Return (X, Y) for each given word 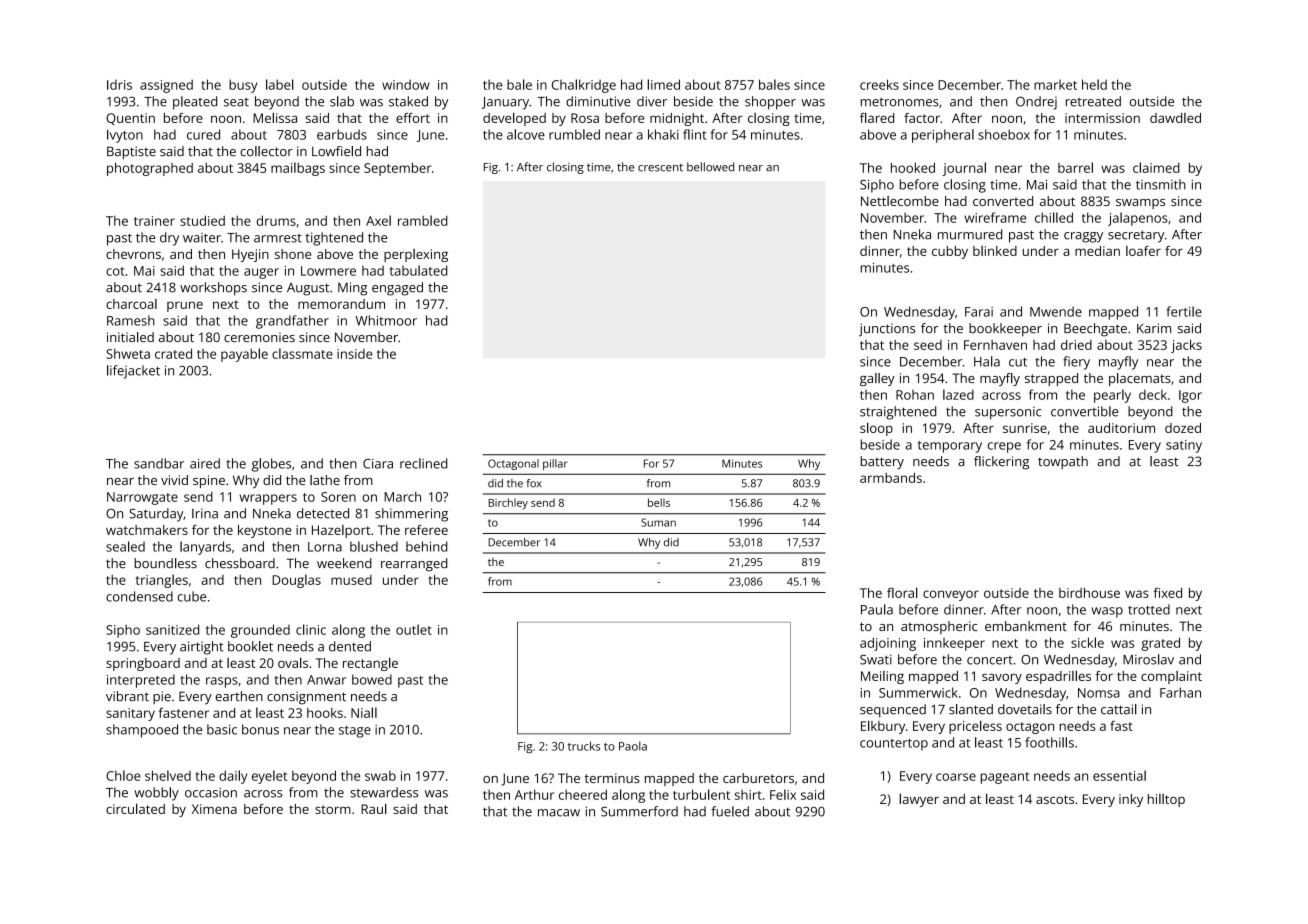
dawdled (1175, 118)
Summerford (639, 811)
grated (1160, 644)
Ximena (214, 809)
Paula (877, 609)
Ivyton (125, 136)
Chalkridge (584, 86)
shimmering (411, 515)
